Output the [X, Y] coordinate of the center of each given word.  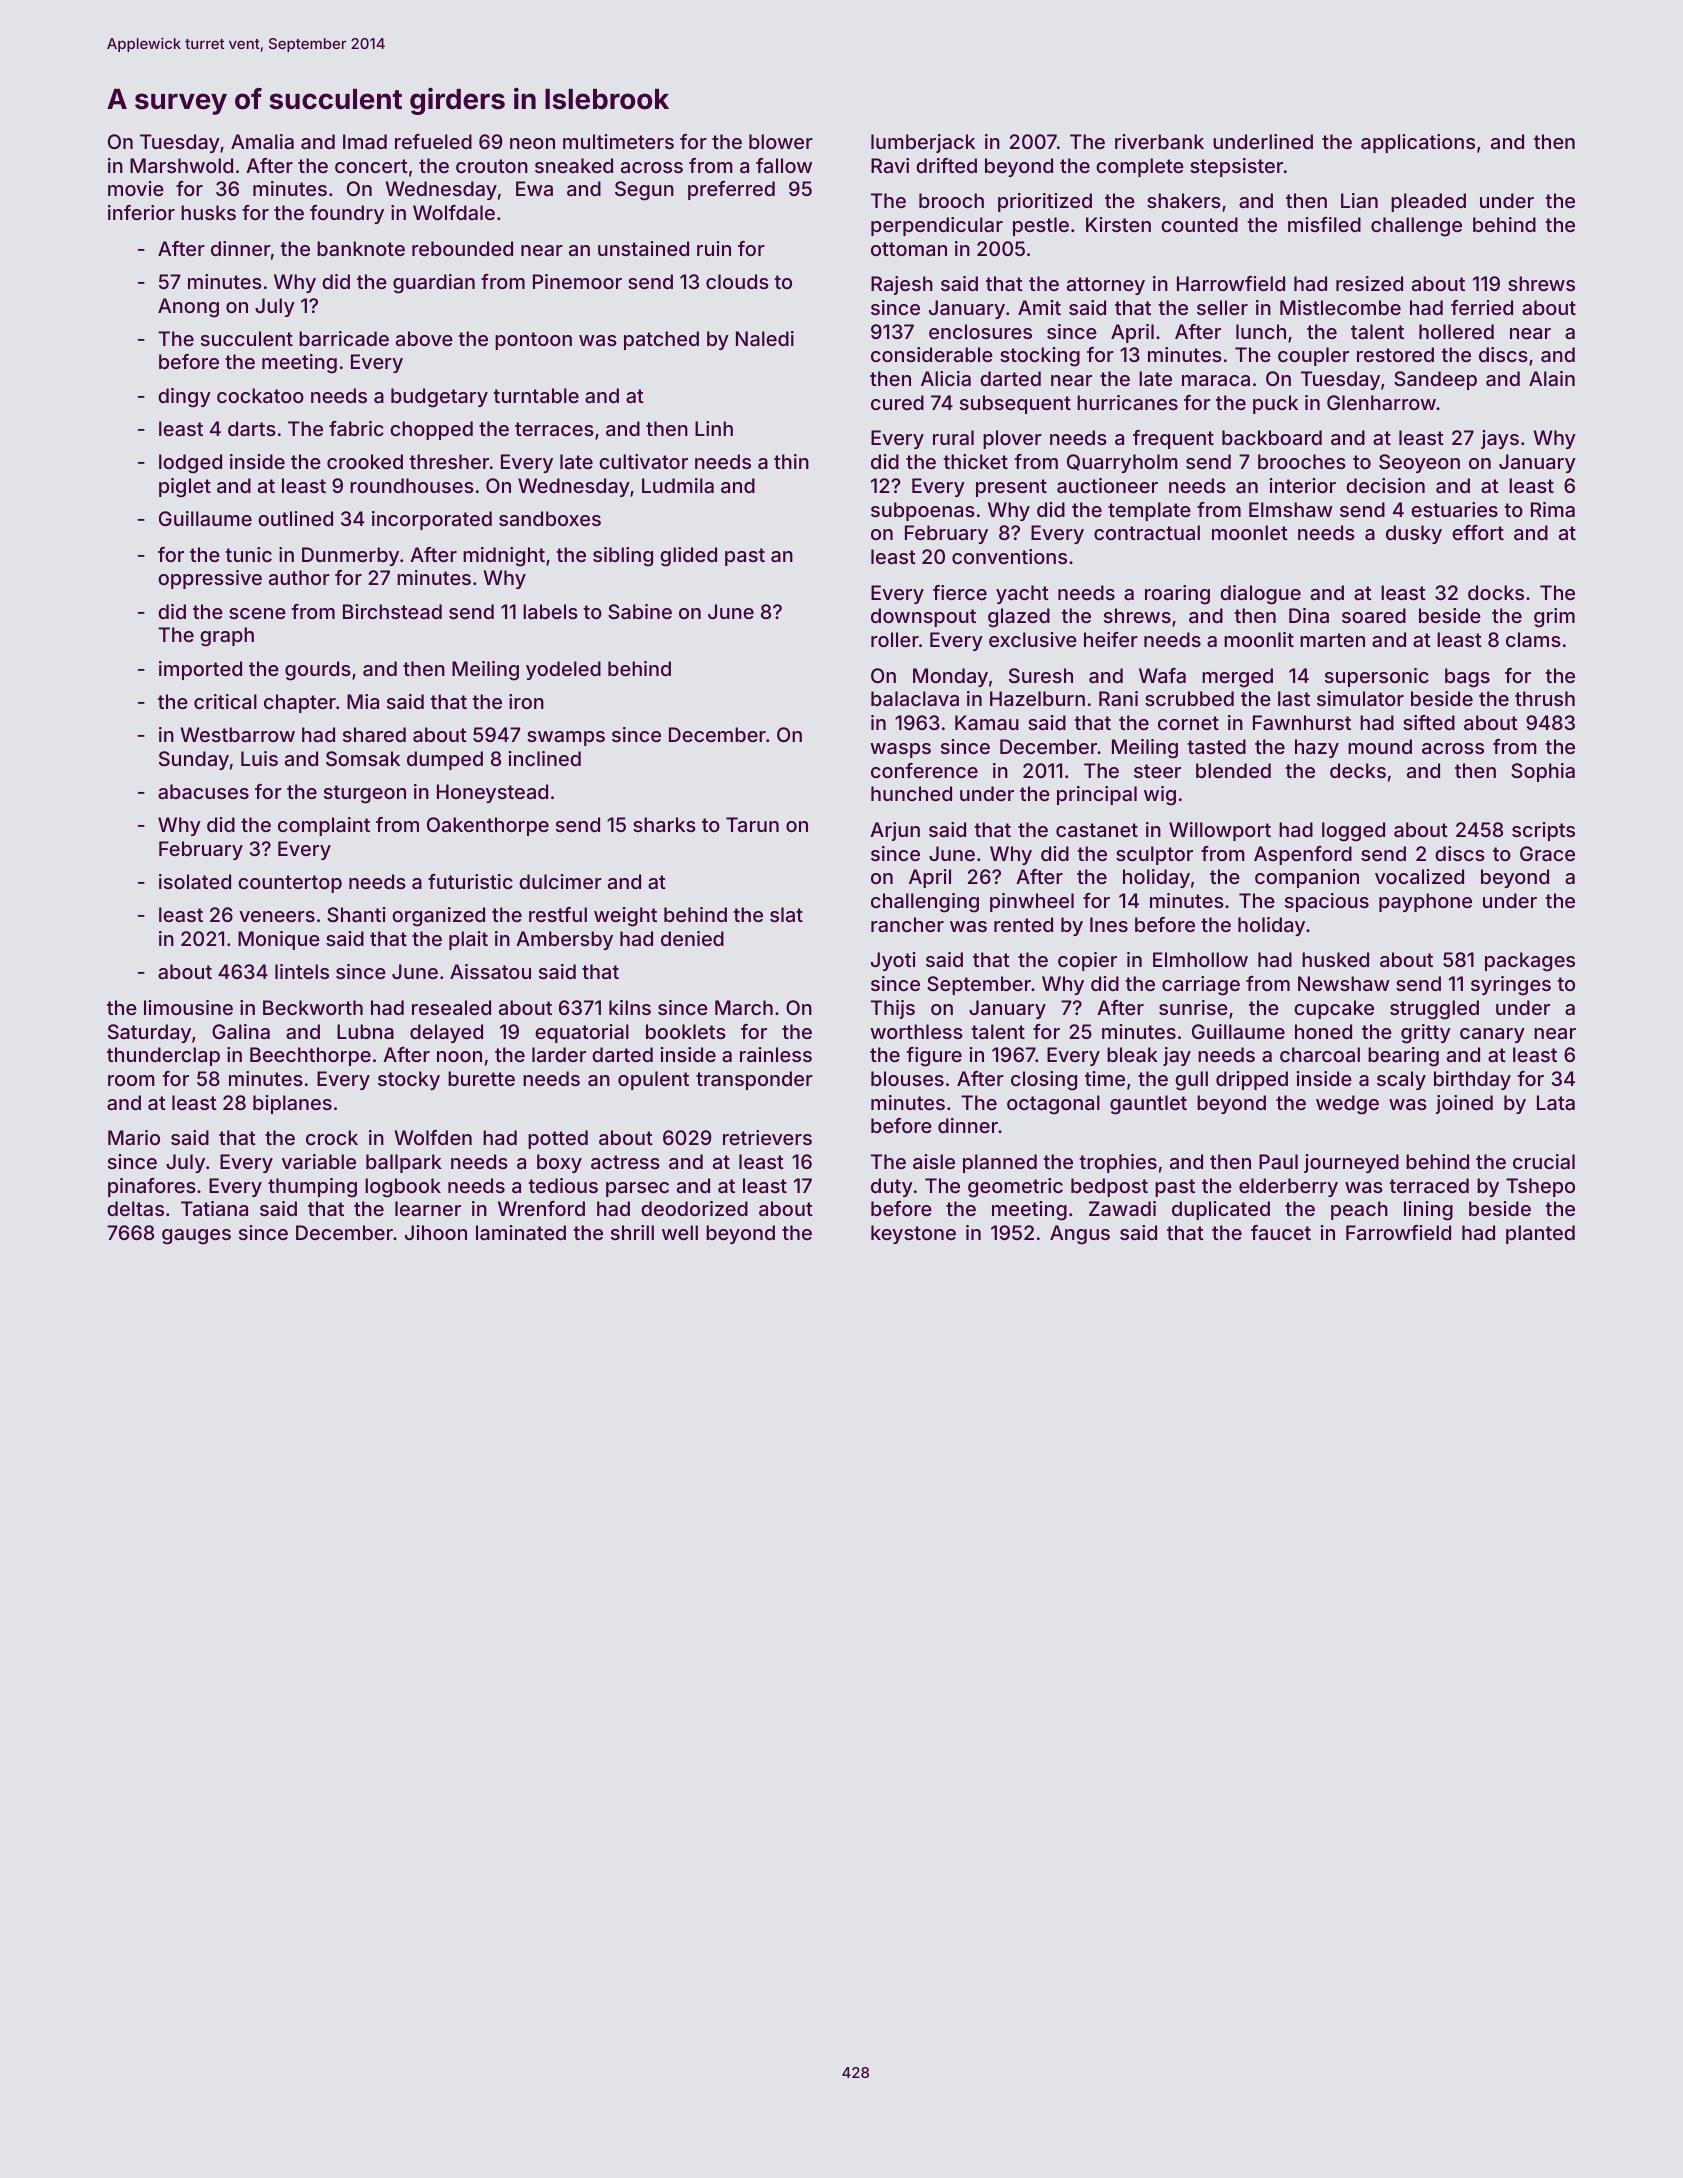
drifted [946, 165]
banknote [361, 248]
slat [786, 914]
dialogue [1260, 595]
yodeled [563, 670]
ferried [1482, 307]
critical [225, 701]
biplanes [292, 1104]
